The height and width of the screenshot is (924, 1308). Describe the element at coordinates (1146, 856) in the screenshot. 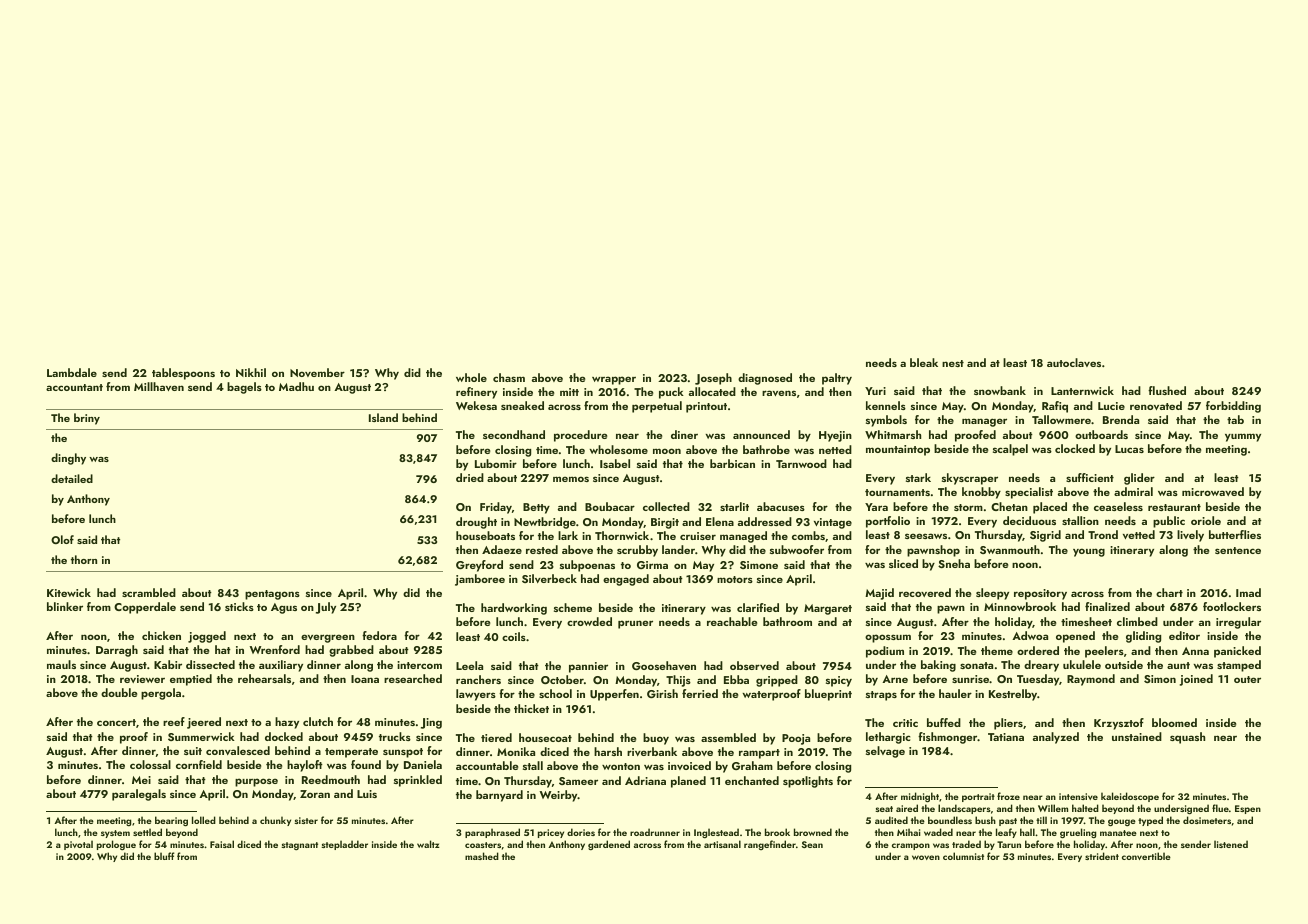

I see `convertible` at that location.
